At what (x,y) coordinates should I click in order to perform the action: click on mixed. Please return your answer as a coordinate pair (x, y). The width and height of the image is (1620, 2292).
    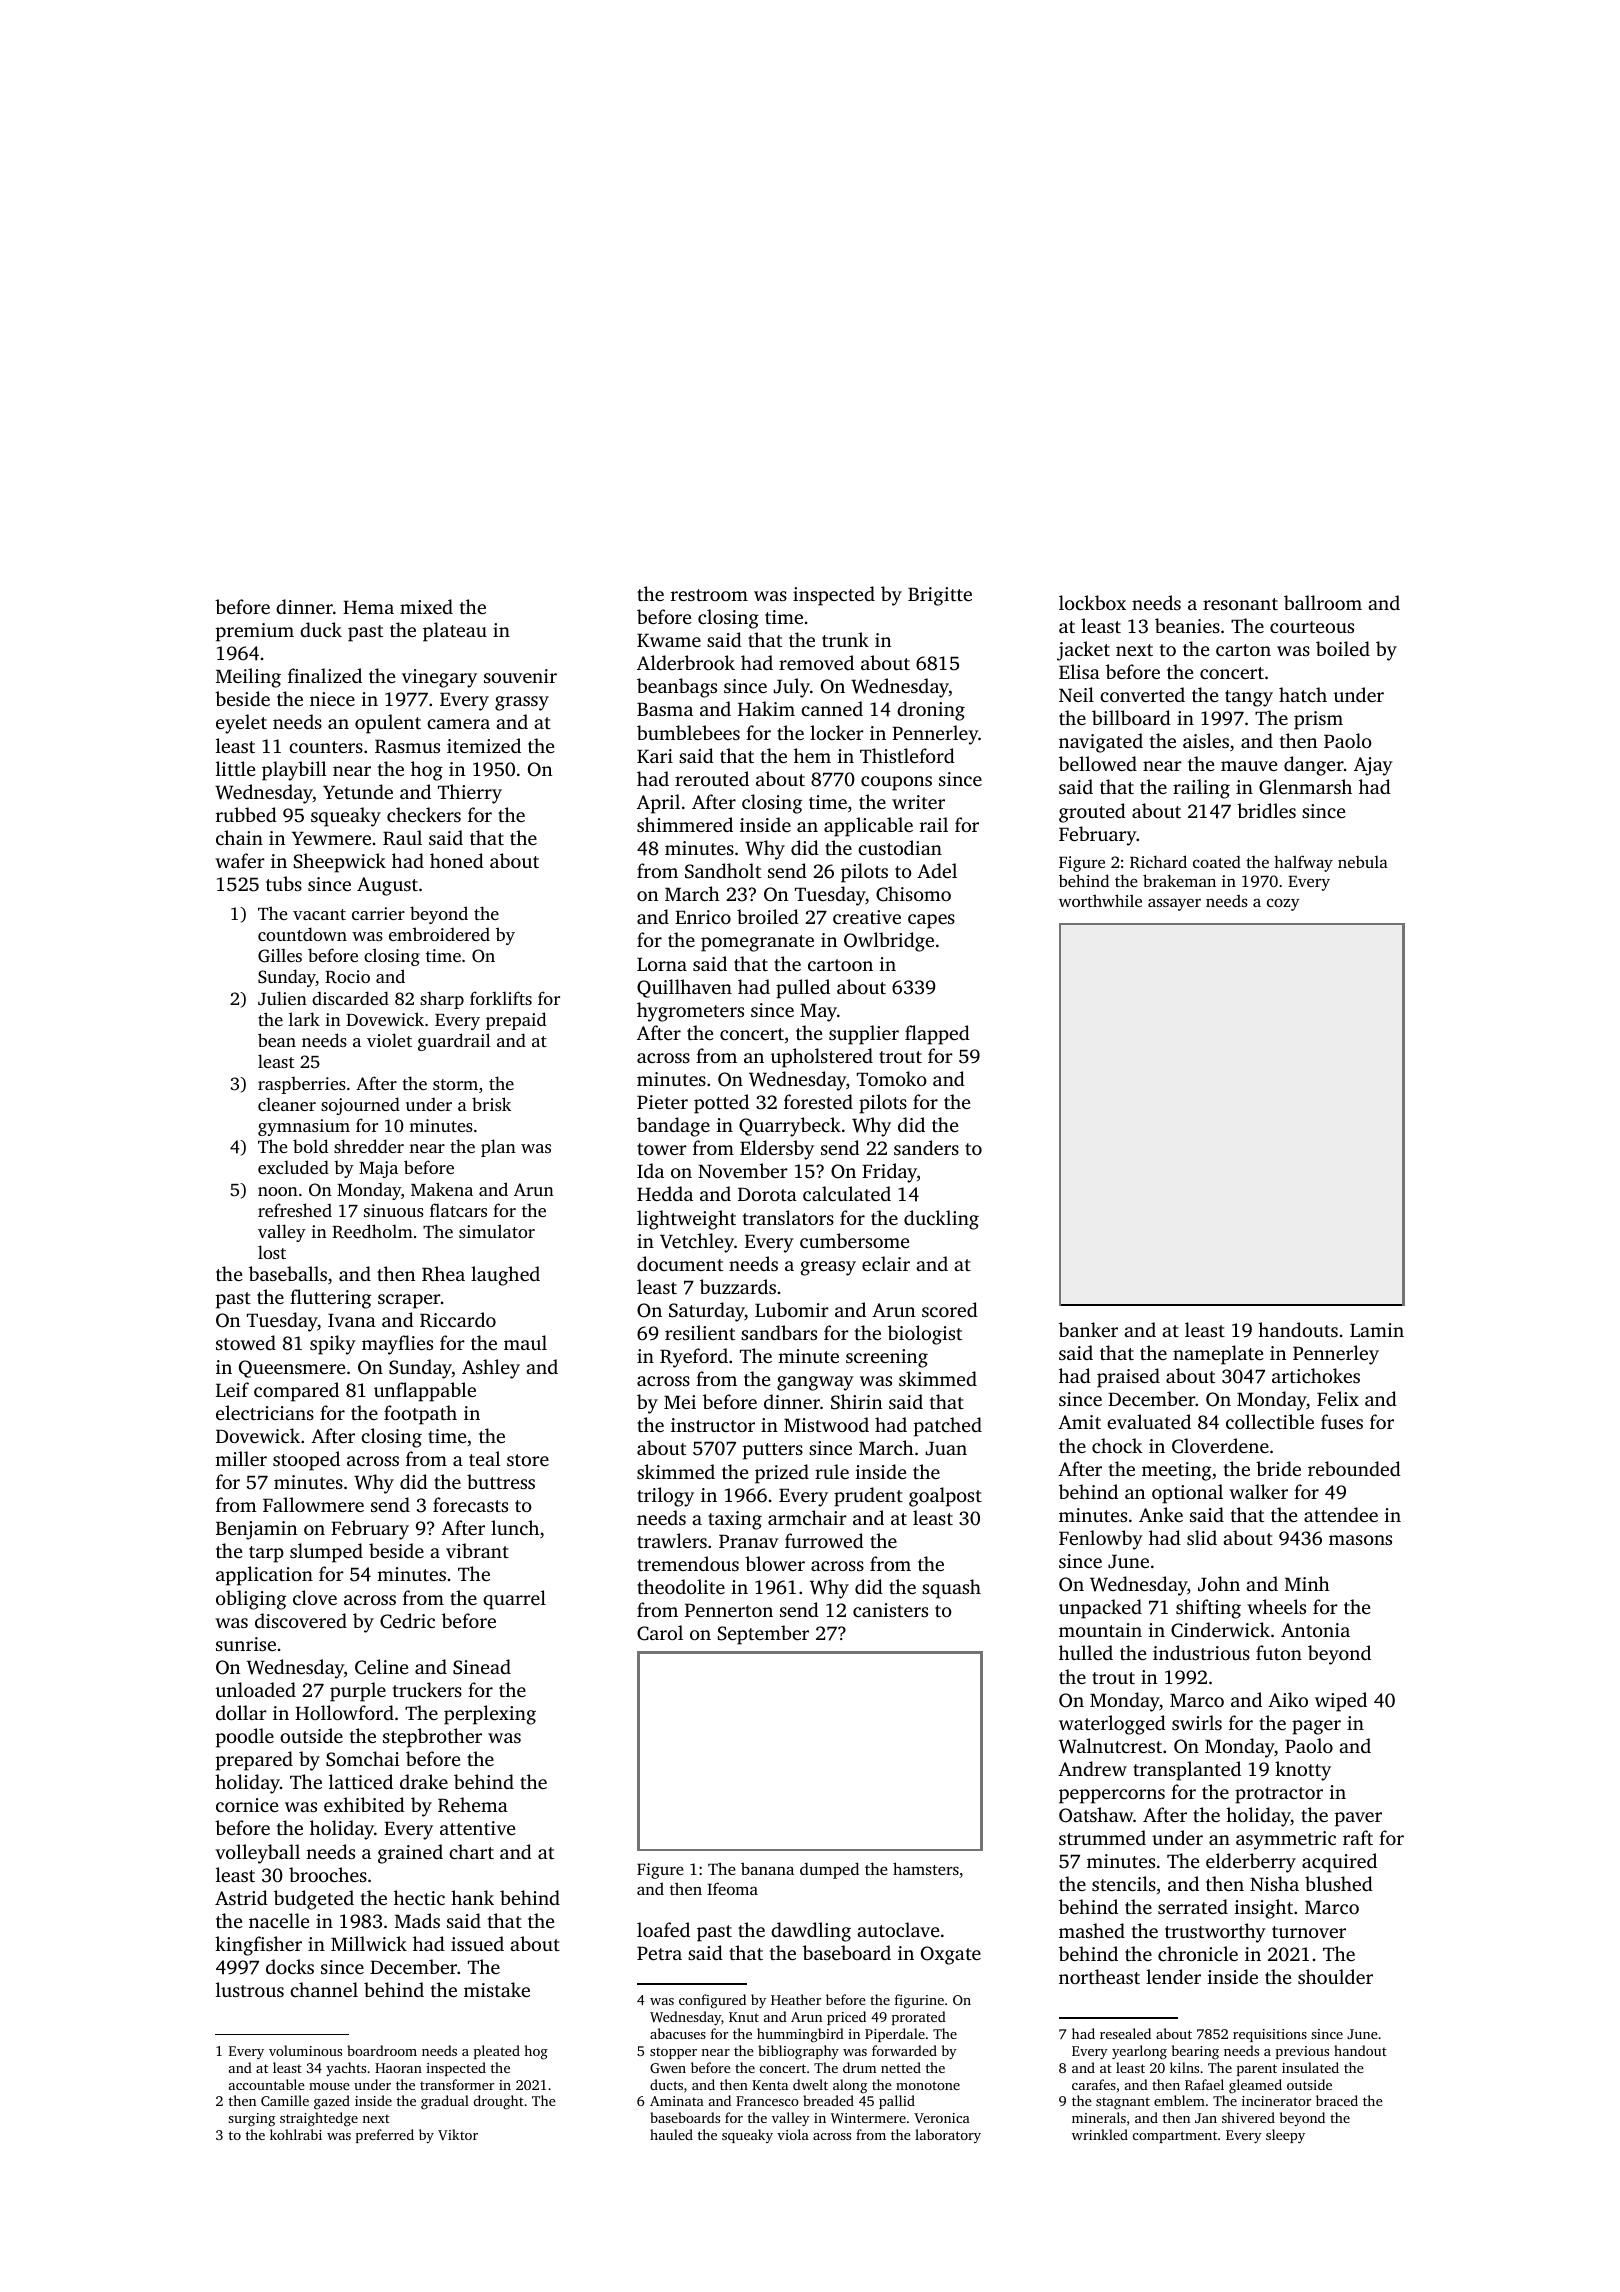
    Looking at the image, I should click on (426, 606).
